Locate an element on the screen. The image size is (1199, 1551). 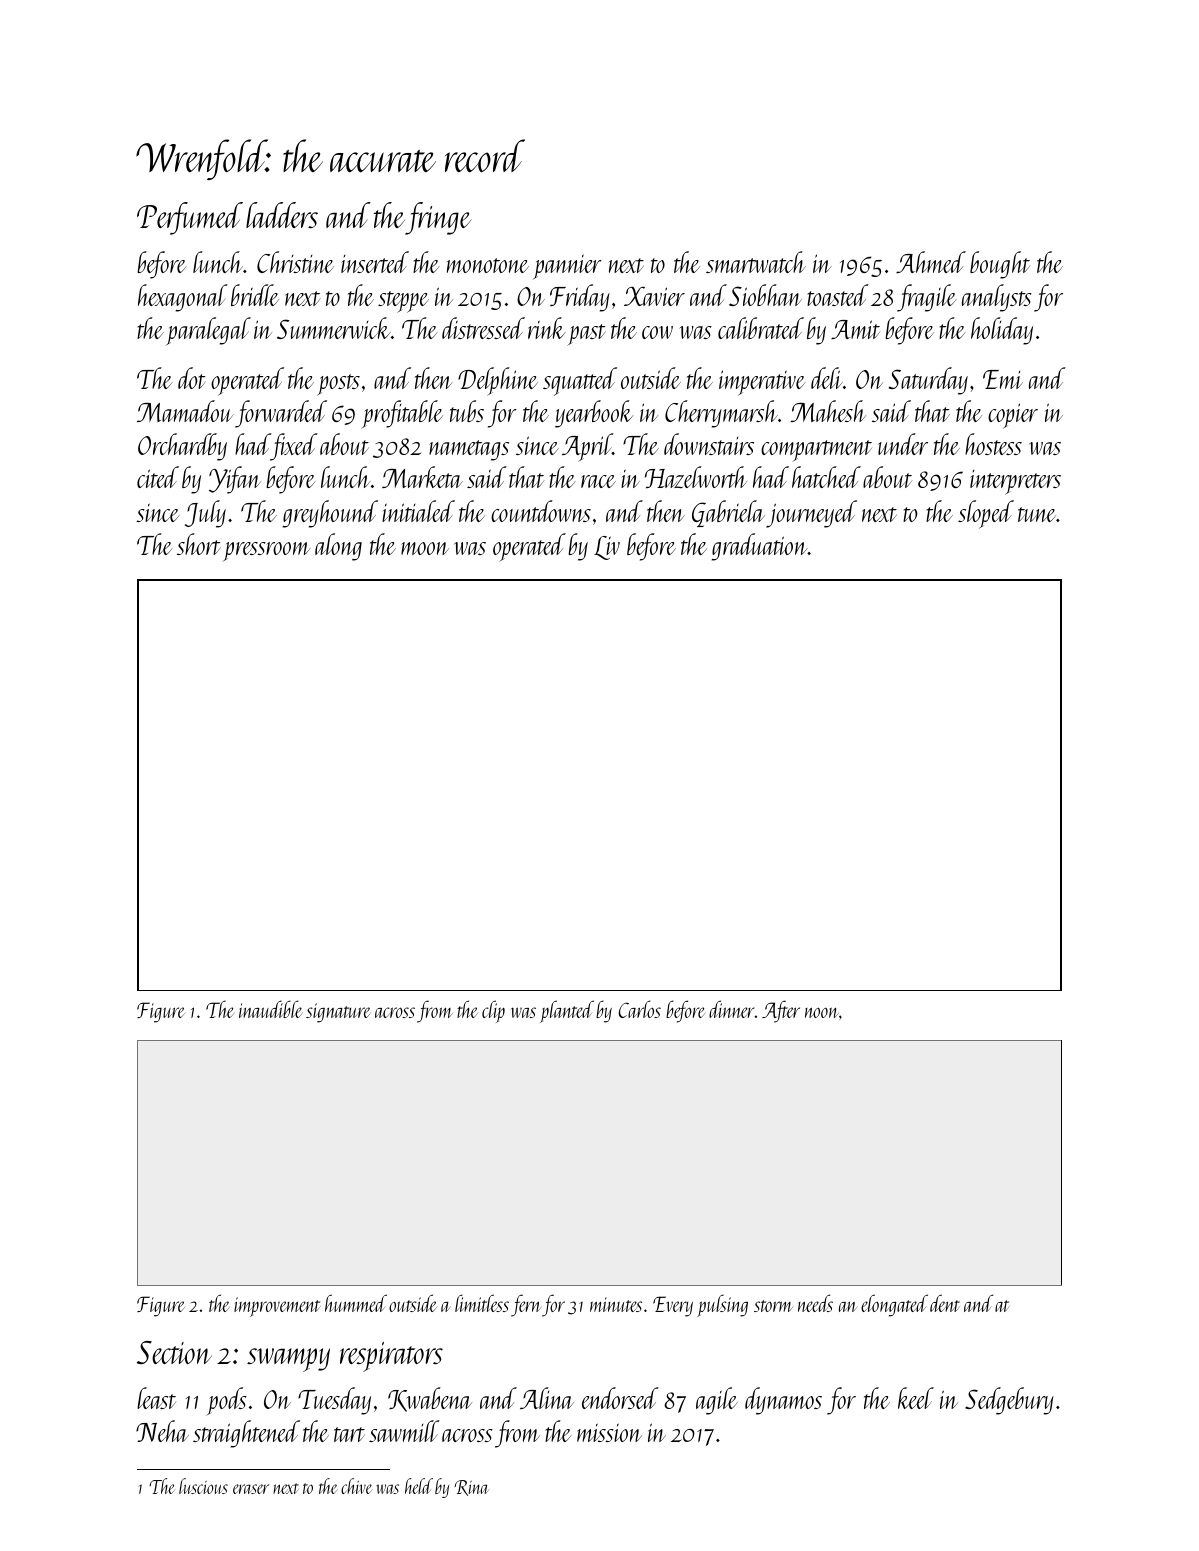
inaudible is located at coordinates (270, 1009).
